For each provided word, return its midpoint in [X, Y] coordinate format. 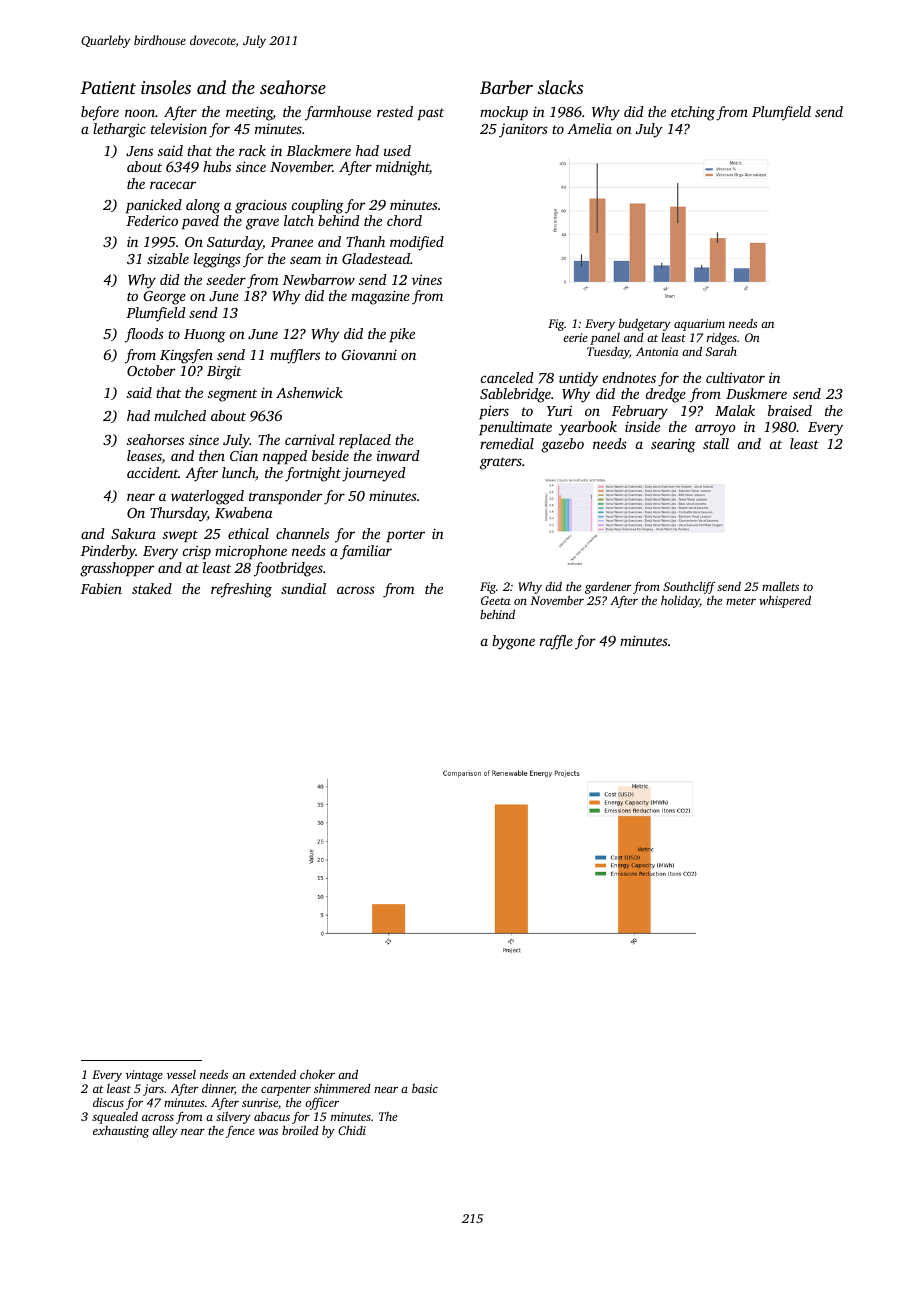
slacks [560, 87]
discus [108, 1102]
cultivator [735, 377]
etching [693, 113]
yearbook [588, 428]
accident [152, 472]
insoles [166, 87]
